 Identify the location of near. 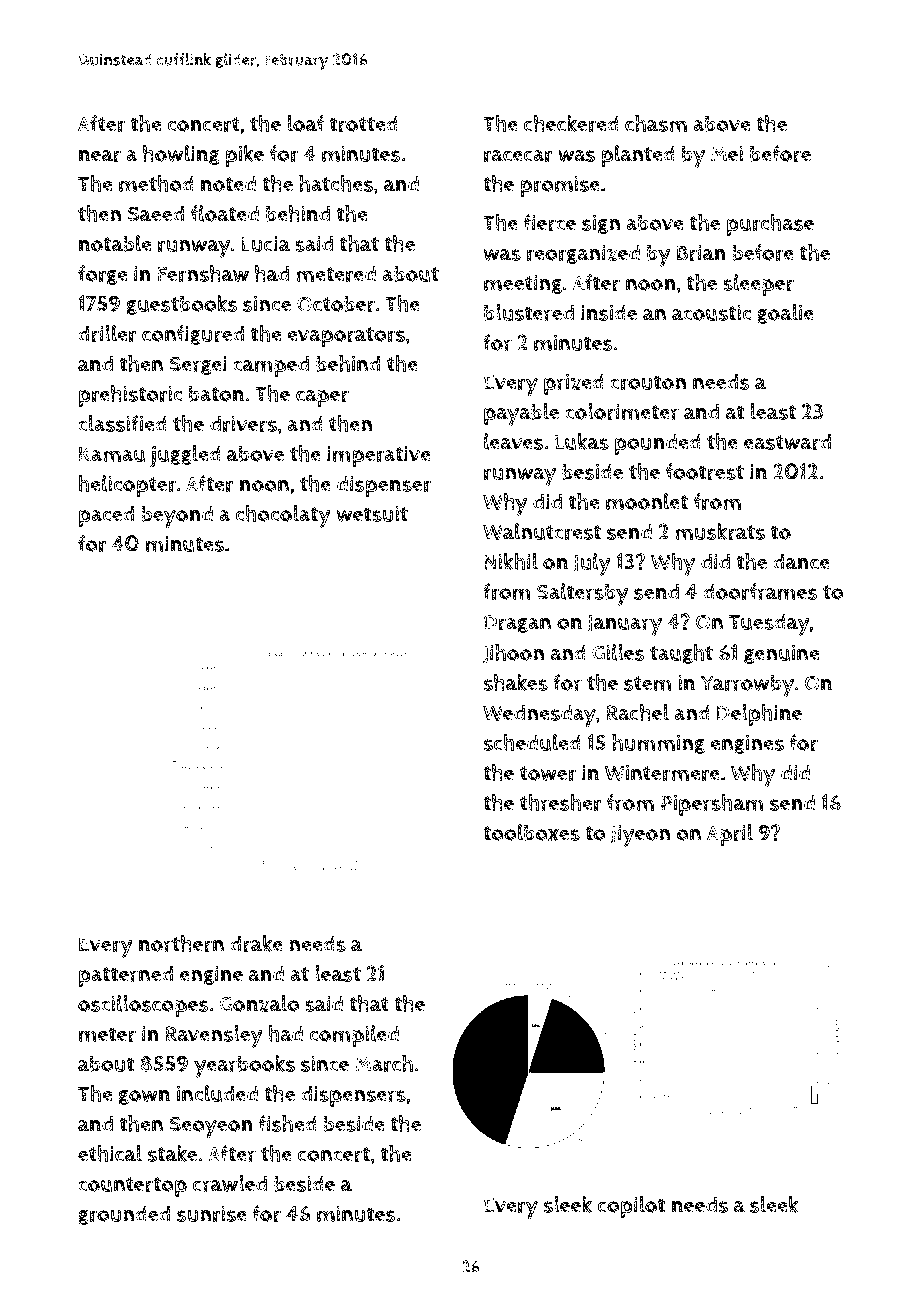
(100, 156).
